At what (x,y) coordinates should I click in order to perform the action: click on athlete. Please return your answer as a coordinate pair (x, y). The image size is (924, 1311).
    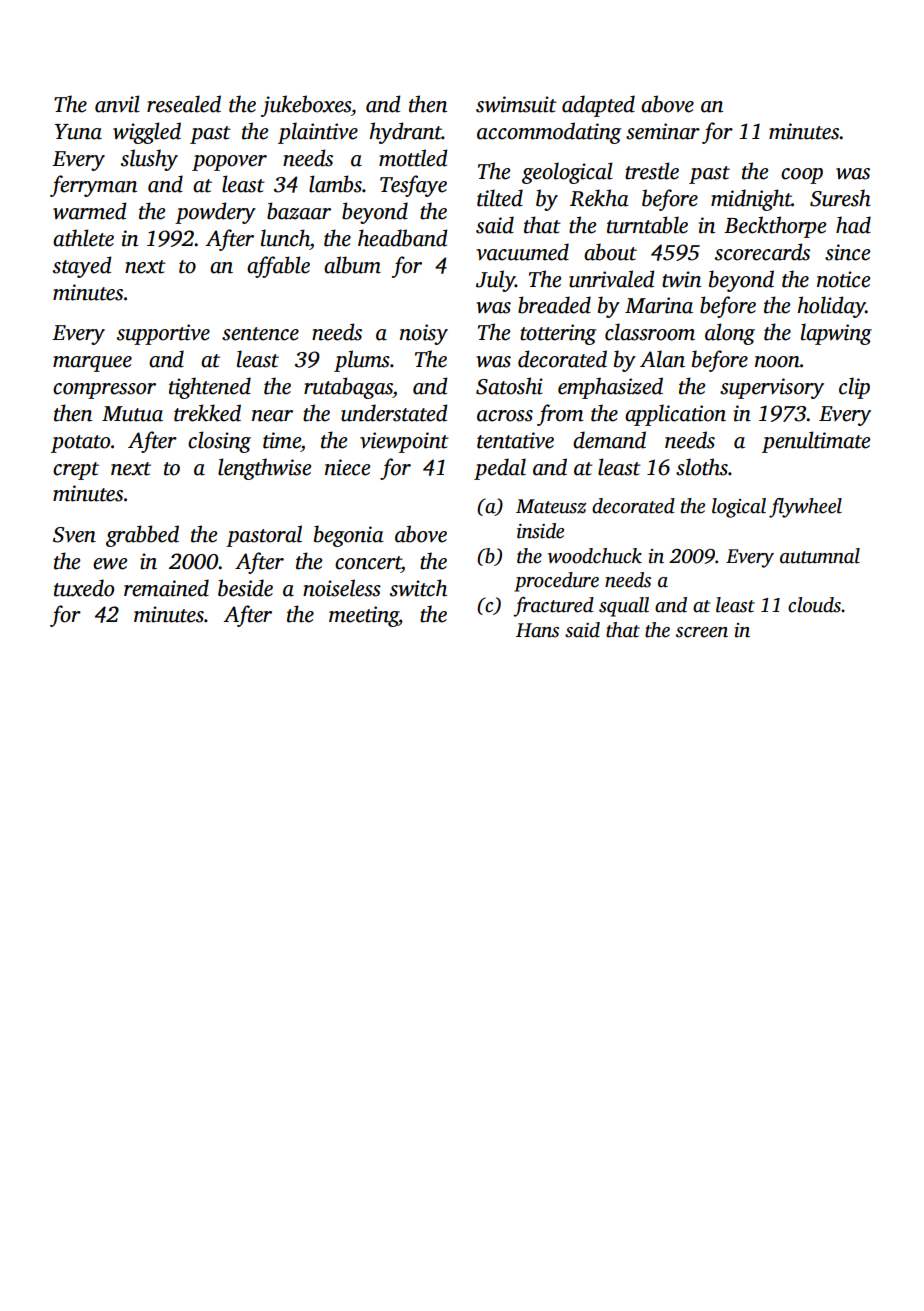
    Looking at the image, I should click on (83, 238).
